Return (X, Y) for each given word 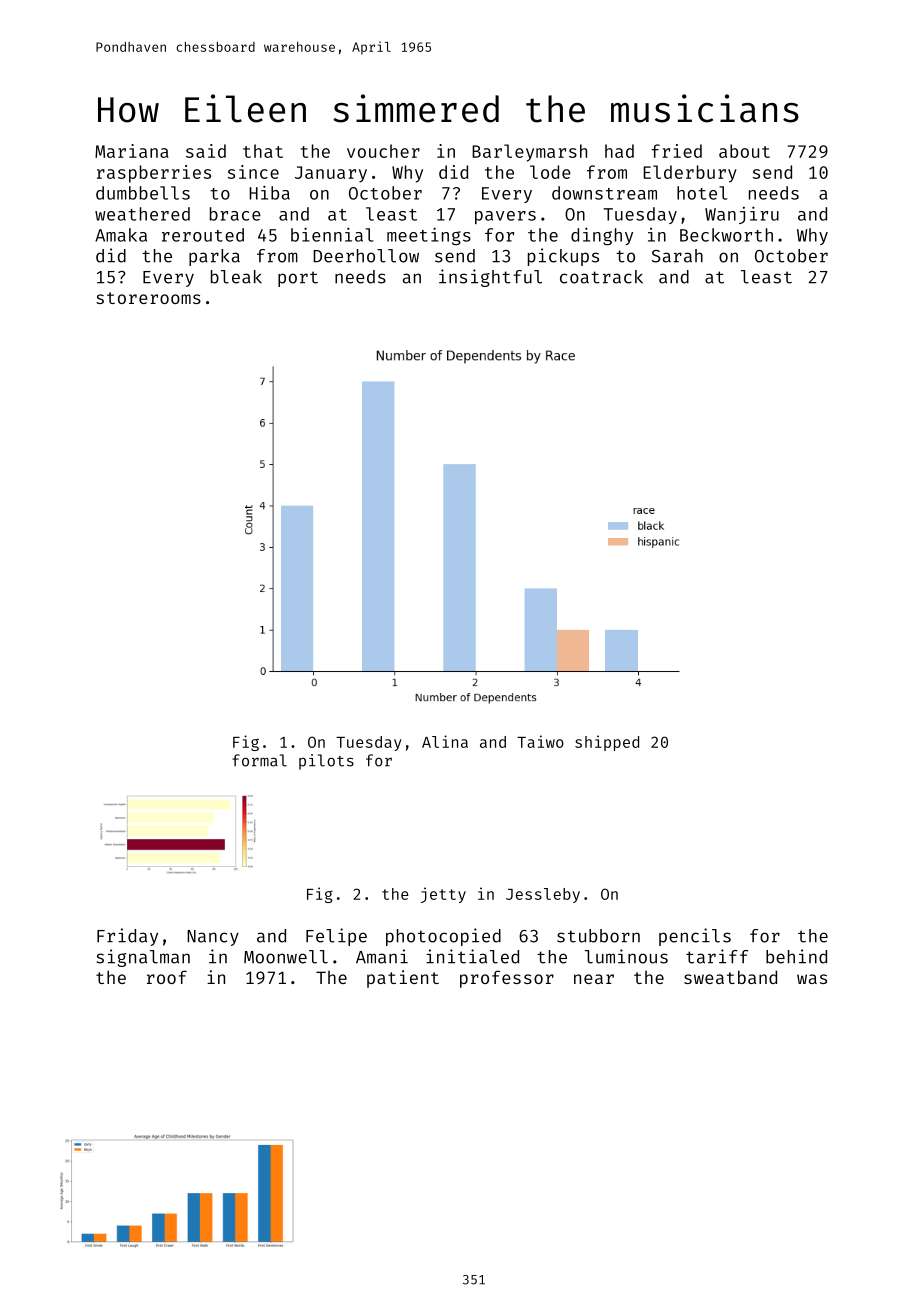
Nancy (213, 938)
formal (259, 760)
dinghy (602, 236)
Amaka (121, 235)
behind (796, 956)
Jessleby (543, 895)
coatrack (601, 277)
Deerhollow (366, 256)
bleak (236, 277)
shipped (607, 743)
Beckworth (726, 235)
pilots (326, 762)
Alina (445, 741)
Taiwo (540, 741)
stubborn (598, 936)
